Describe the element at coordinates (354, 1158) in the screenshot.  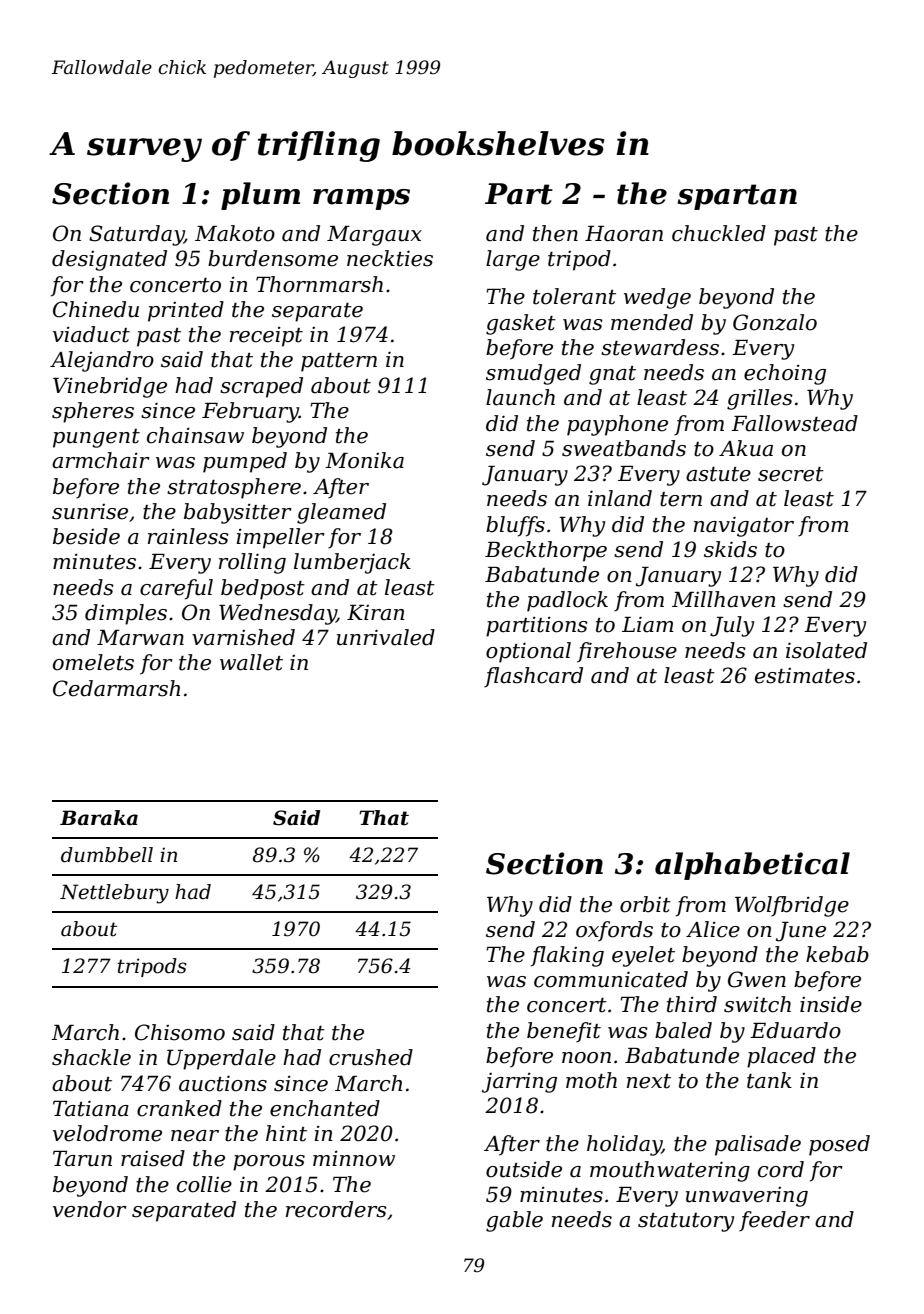
I see `minnow` at that location.
